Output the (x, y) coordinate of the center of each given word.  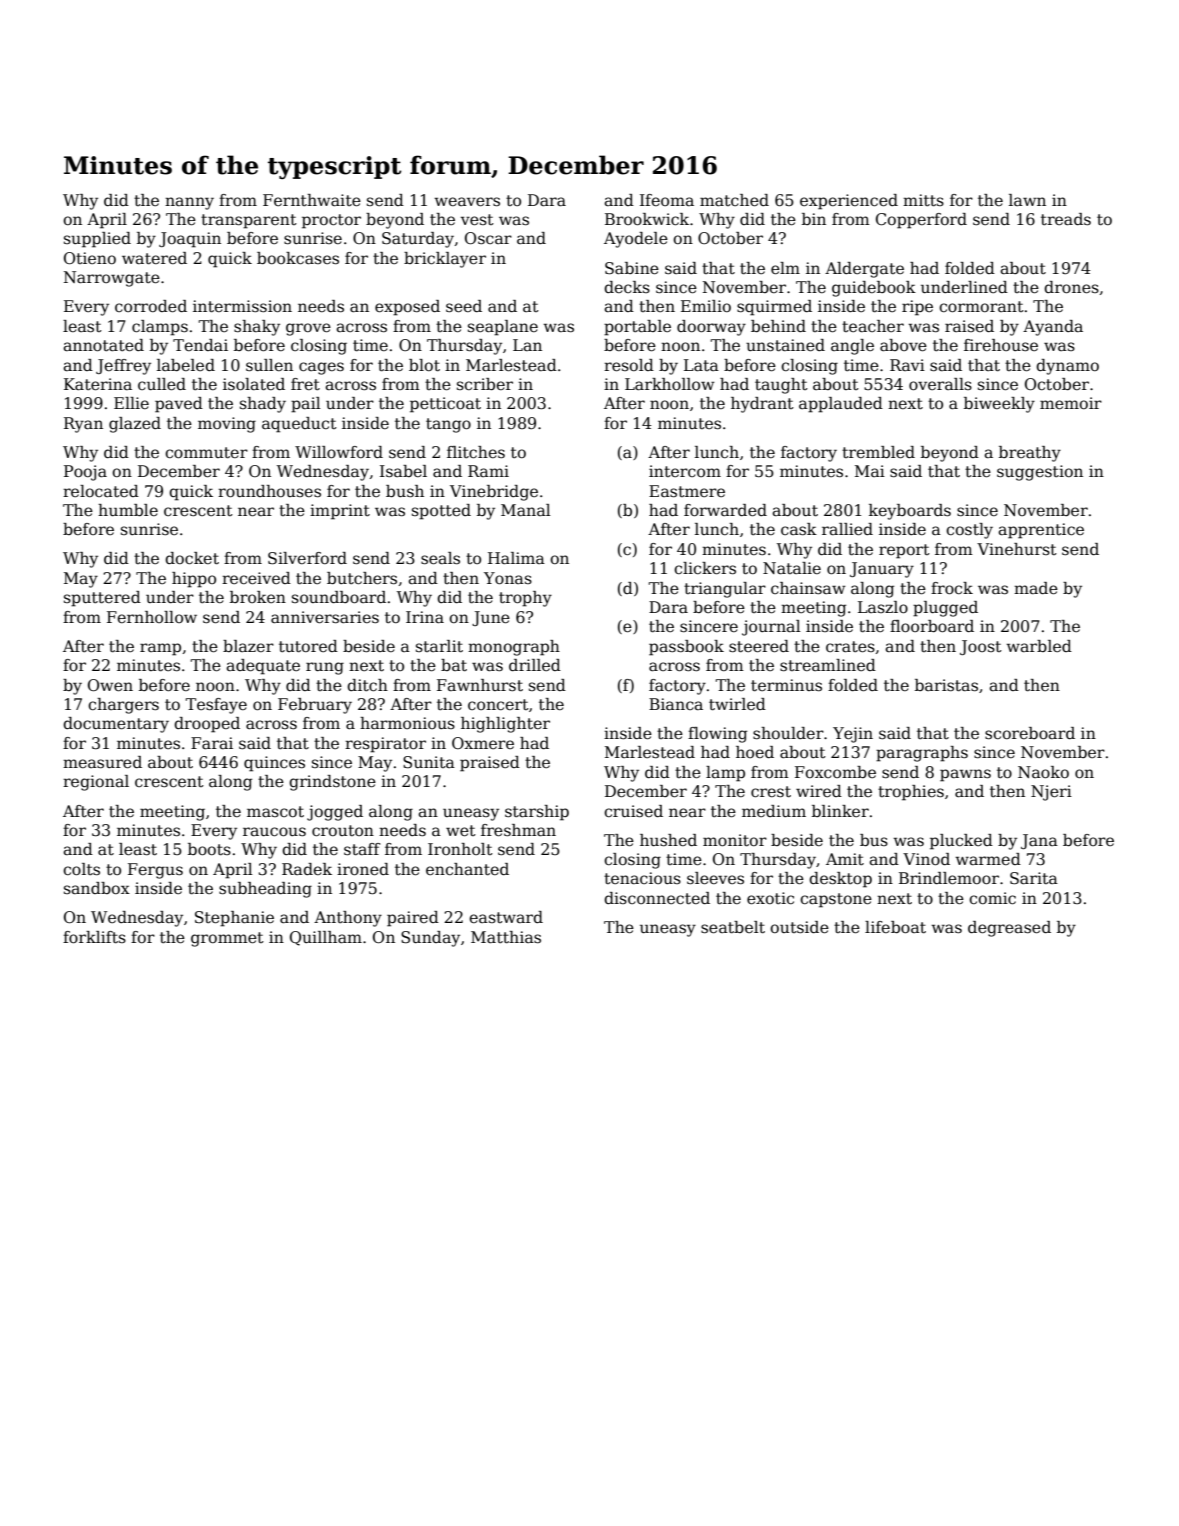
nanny (189, 203)
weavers (467, 202)
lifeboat (895, 927)
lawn (1027, 200)
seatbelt (733, 927)
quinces (274, 764)
